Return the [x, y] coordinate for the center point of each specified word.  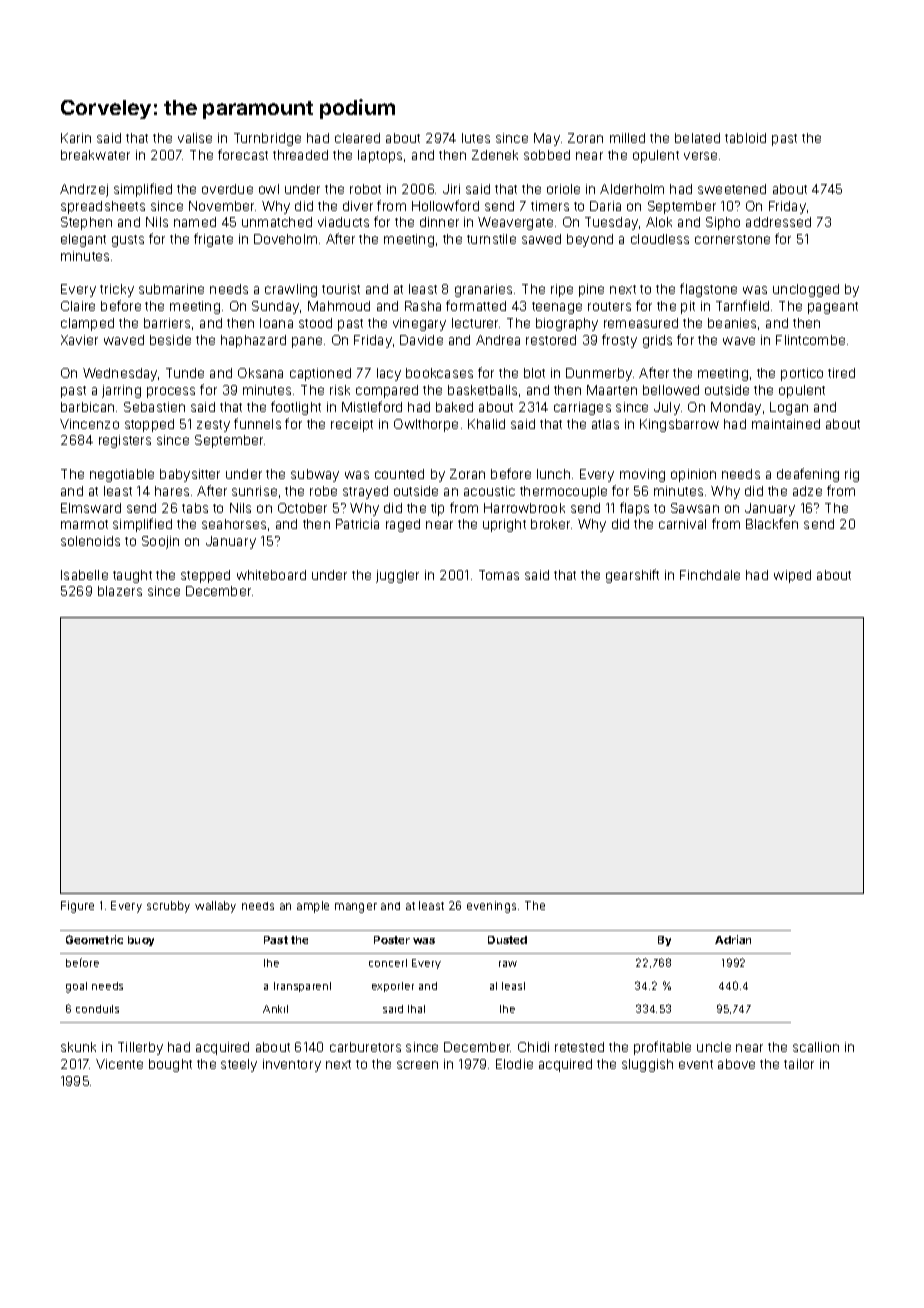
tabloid [745, 138]
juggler [397, 576]
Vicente [119, 1064]
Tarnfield [742, 305]
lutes [476, 138]
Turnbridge [267, 139]
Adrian [733, 939]
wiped [792, 576]
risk [340, 390]
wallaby [215, 907]
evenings [491, 907]
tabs [195, 508]
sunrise [254, 491]
